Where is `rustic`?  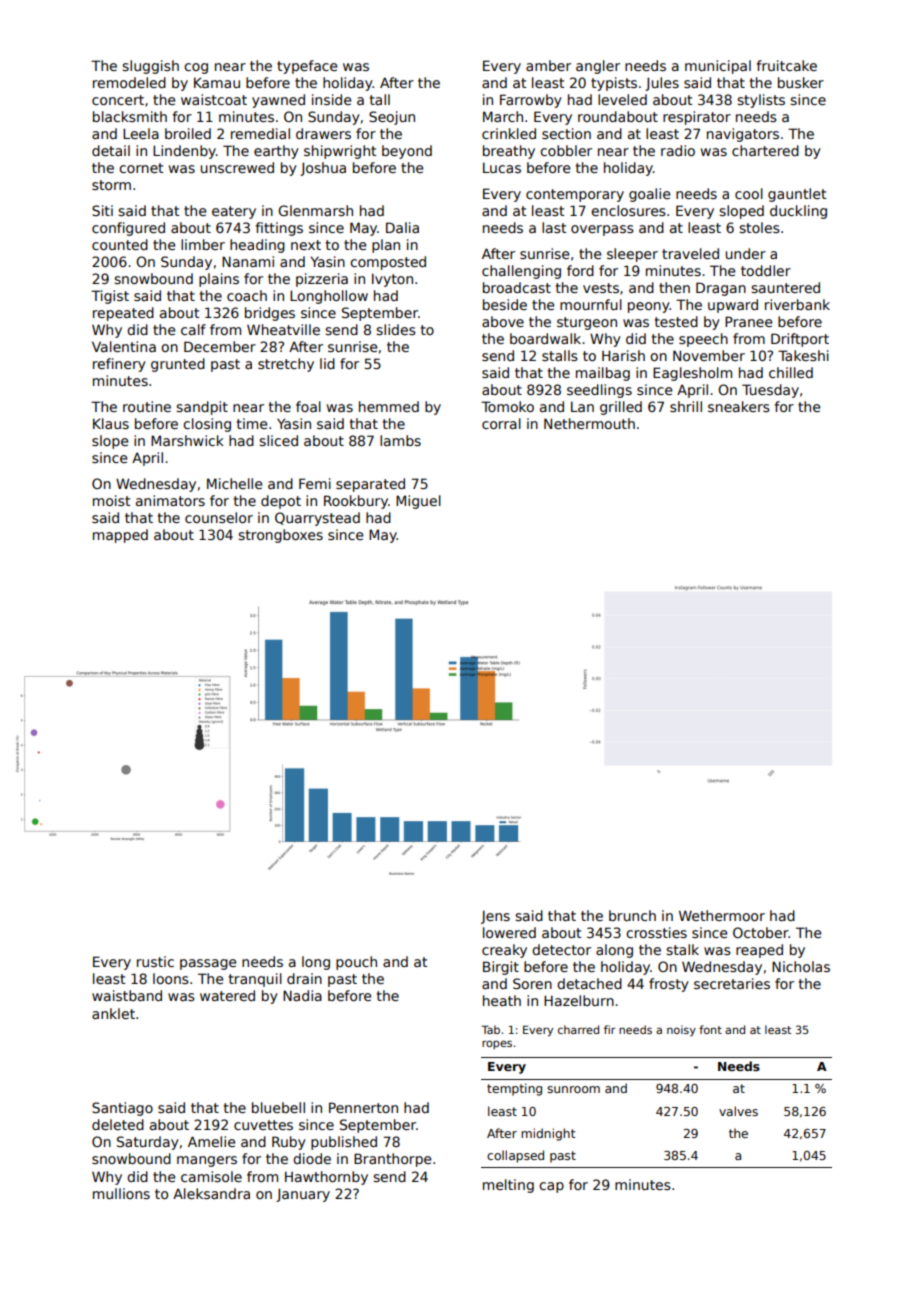
rustic is located at coordinates (155, 961).
